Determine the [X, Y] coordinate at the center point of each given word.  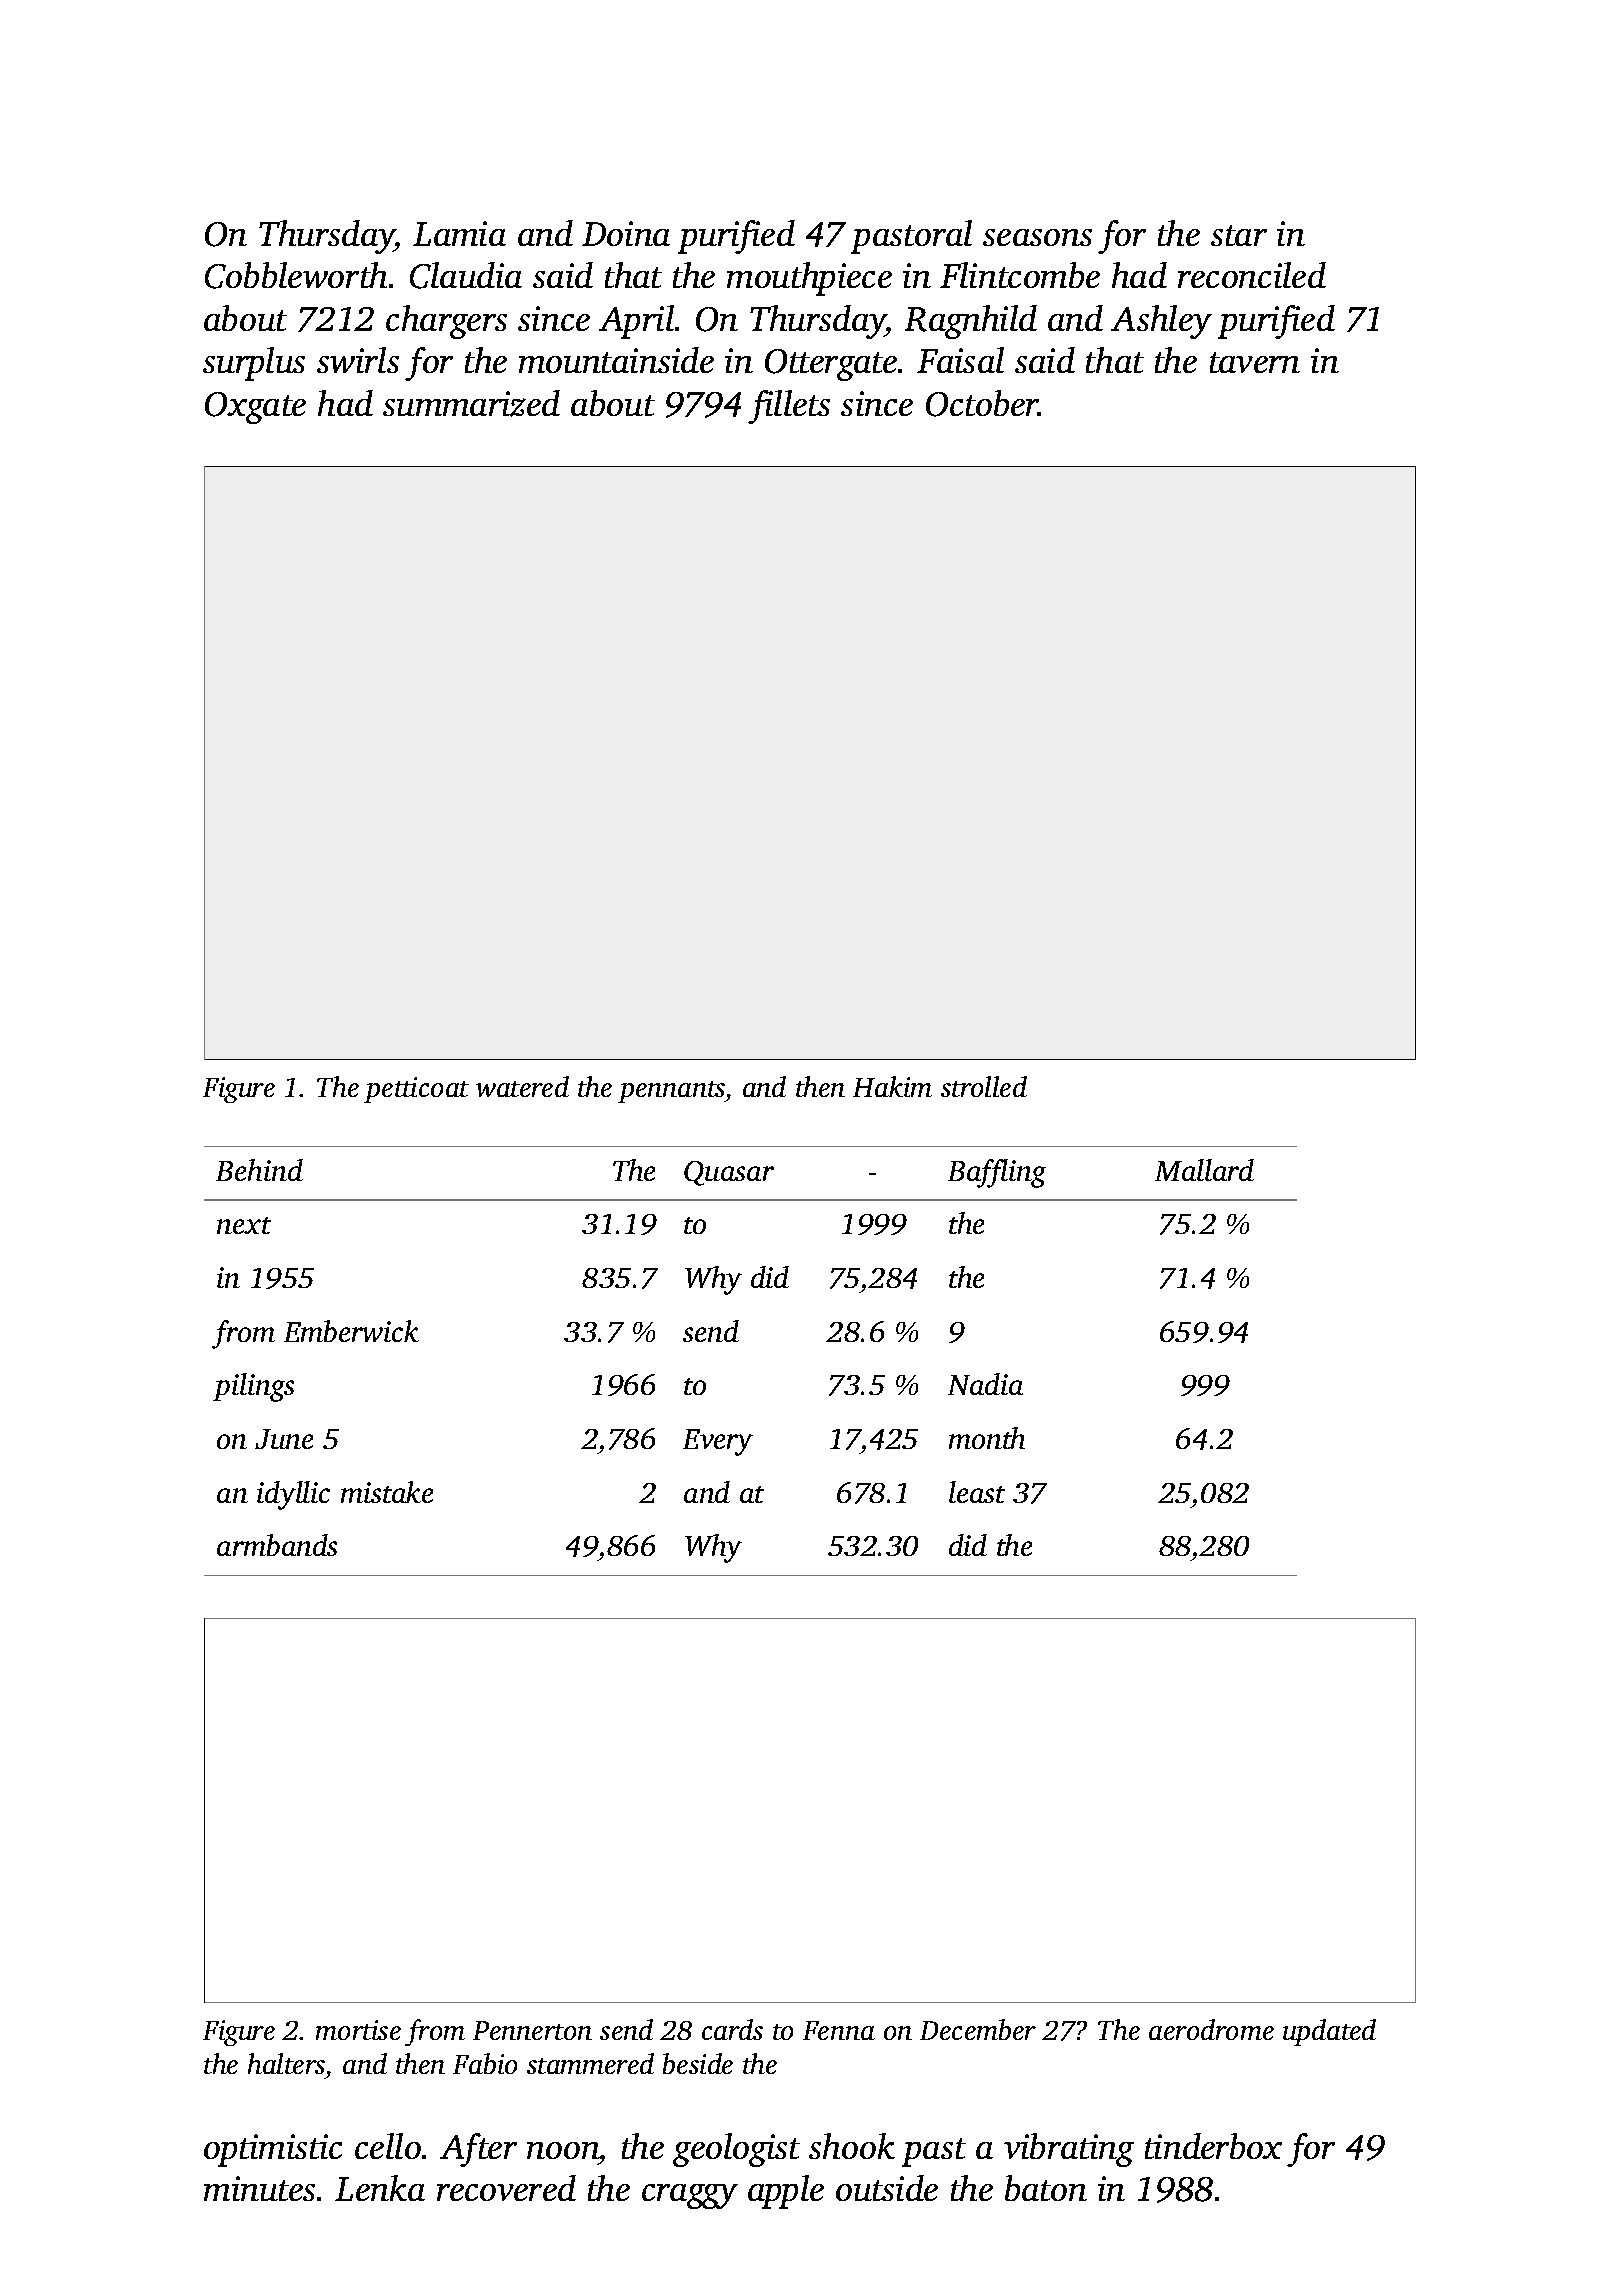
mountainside [616, 360]
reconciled [1252, 275]
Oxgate [255, 408]
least [977, 1492]
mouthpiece [809, 279]
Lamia [459, 233]
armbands [277, 1545]
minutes [259, 2188]
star [1239, 235]
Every [718, 1442]
